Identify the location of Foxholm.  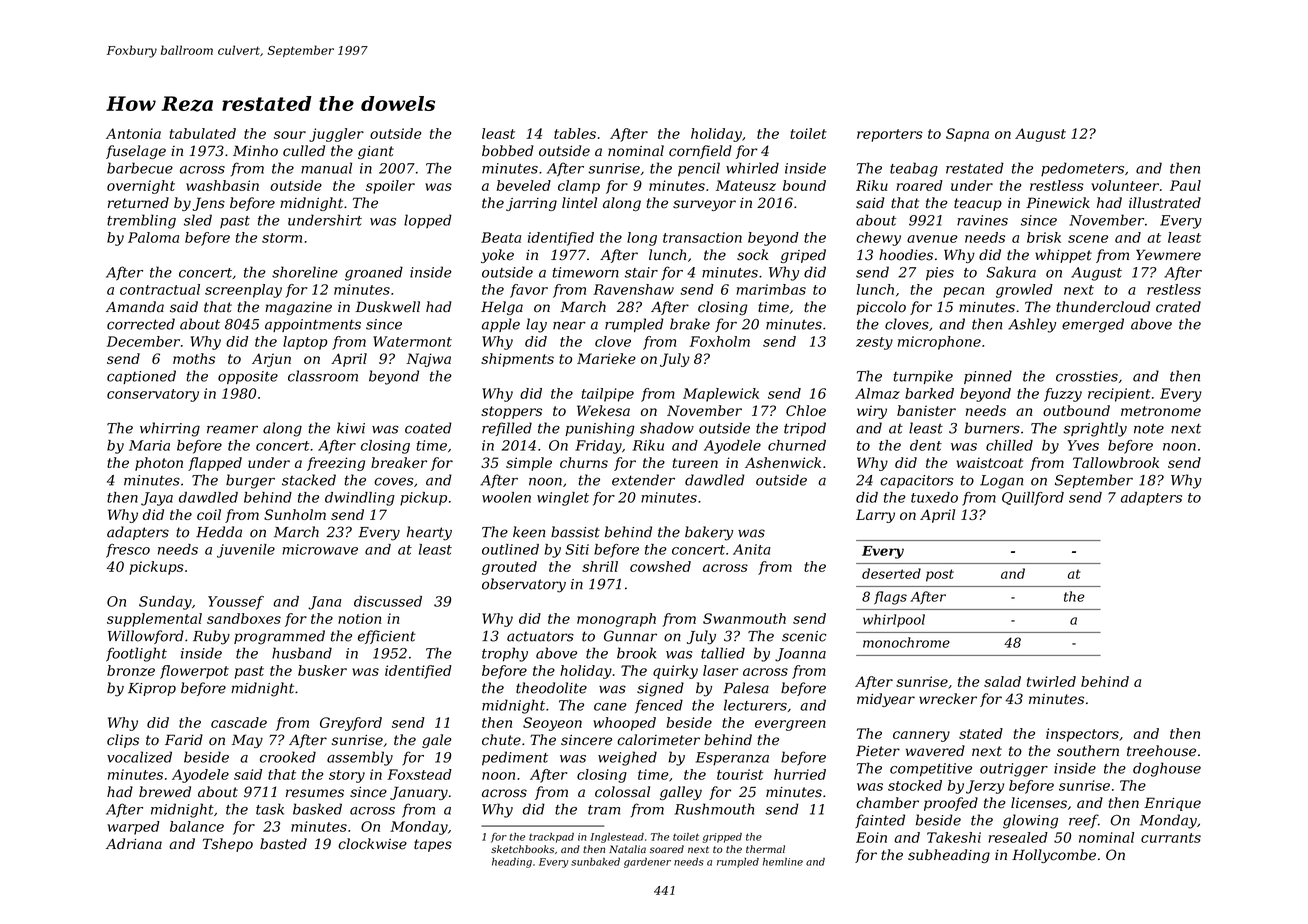
(720, 341).
